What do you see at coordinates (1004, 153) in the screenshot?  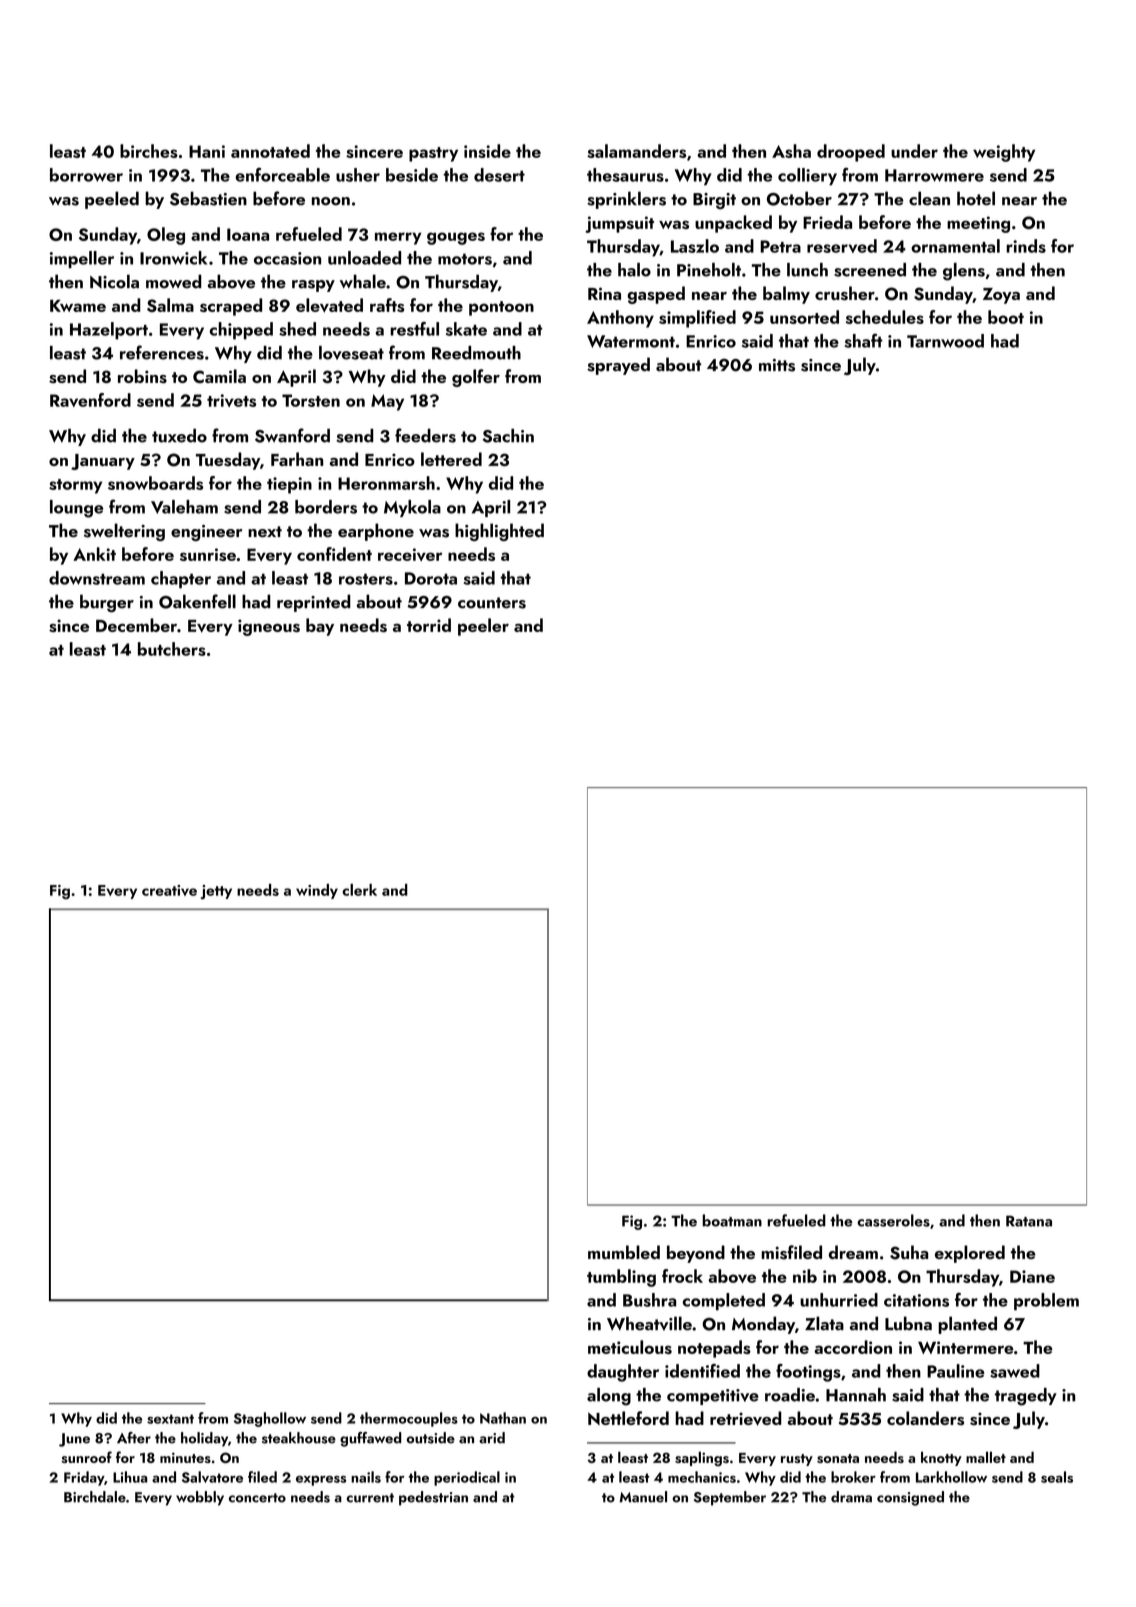 I see `weighty` at bounding box center [1004, 153].
